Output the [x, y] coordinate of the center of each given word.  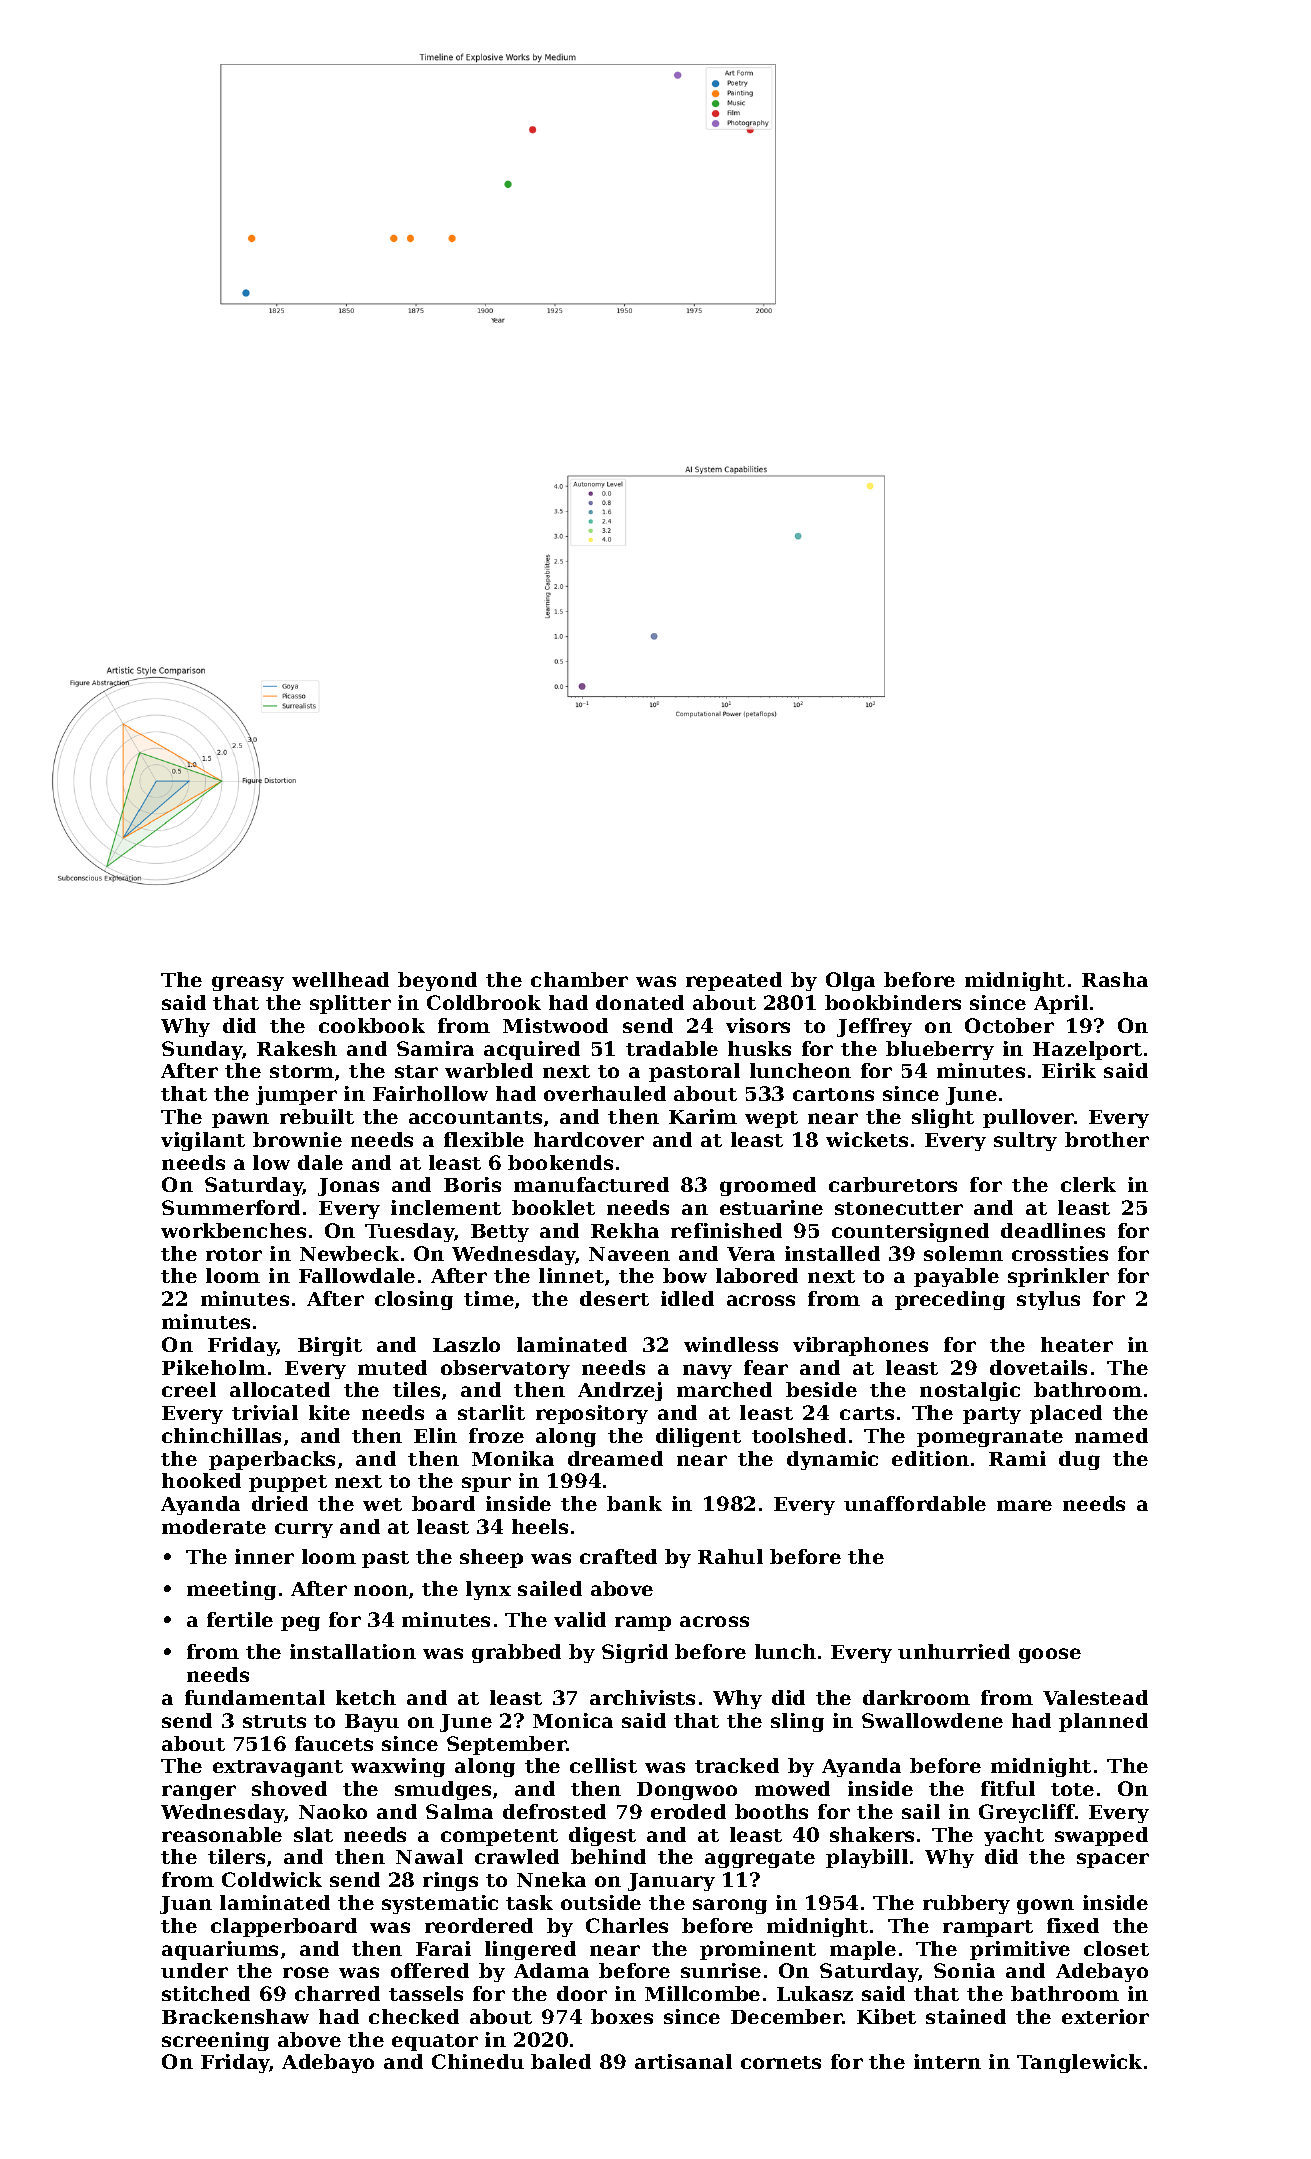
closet [1116, 1948]
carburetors [893, 1184]
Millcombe [702, 1993]
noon [381, 1590]
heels [540, 1526]
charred [337, 1993]
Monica [573, 1720]
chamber [579, 979]
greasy [248, 983]
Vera [751, 1254]
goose [1050, 1655]
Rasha [1115, 979]
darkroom [916, 1697]
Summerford [231, 1207]
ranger [199, 1792]
